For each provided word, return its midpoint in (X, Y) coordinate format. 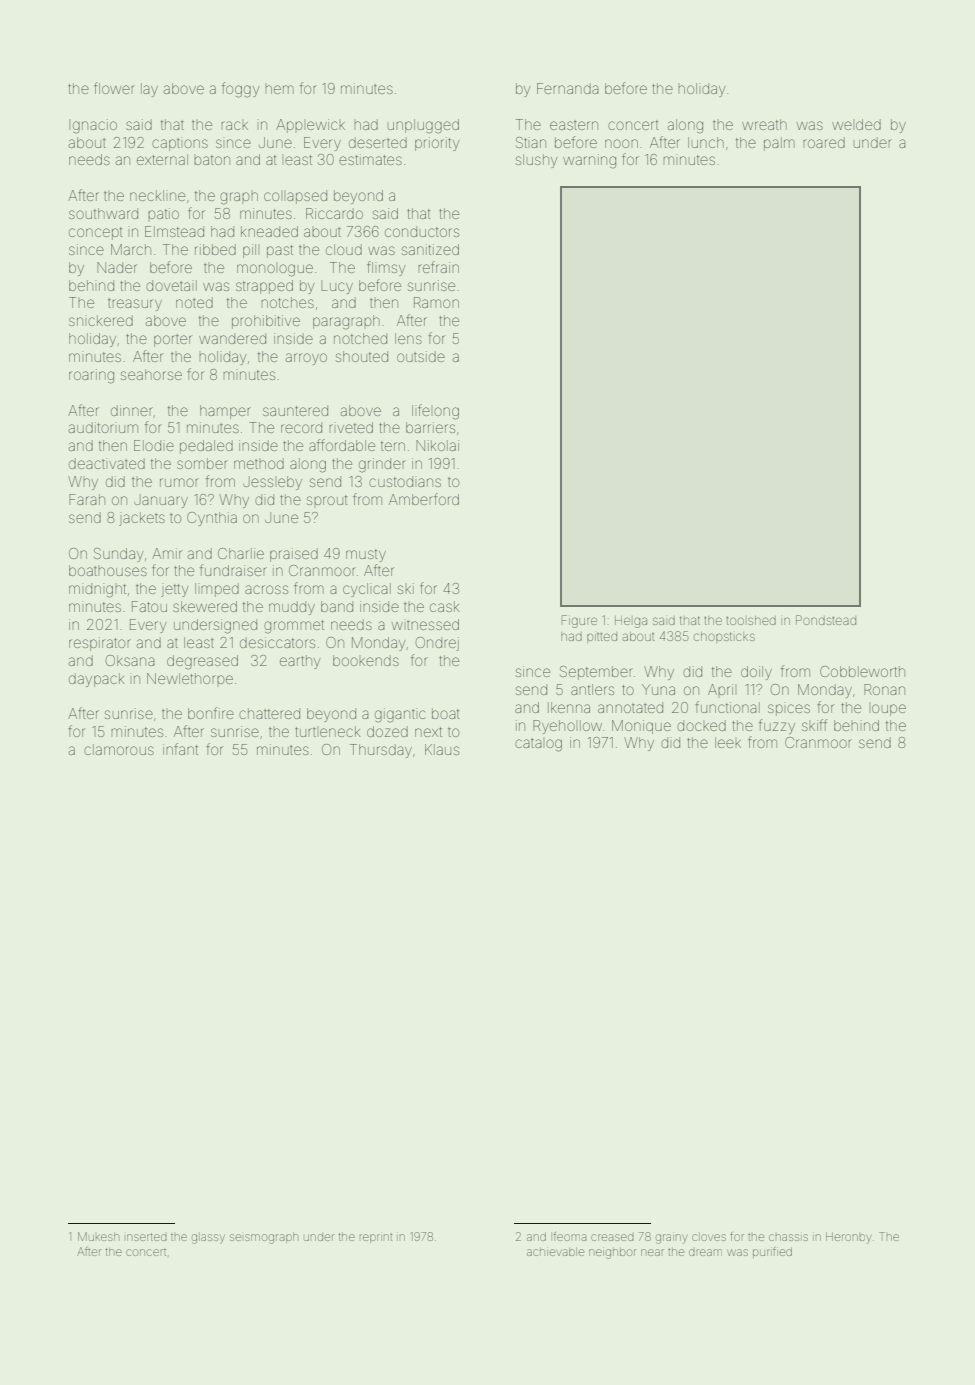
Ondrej (437, 644)
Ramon (436, 302)
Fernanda (567, 88)
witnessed (425, 624)
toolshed (751, 620)
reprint (376, 1238)
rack (234, 125)
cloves (709, 1237)
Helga (631, 622)
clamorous (119, 749)
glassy (208, 1239)
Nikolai (437, 445)
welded (856, 124)
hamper (225, 412)
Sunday (118, 555)
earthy (300, 662)
